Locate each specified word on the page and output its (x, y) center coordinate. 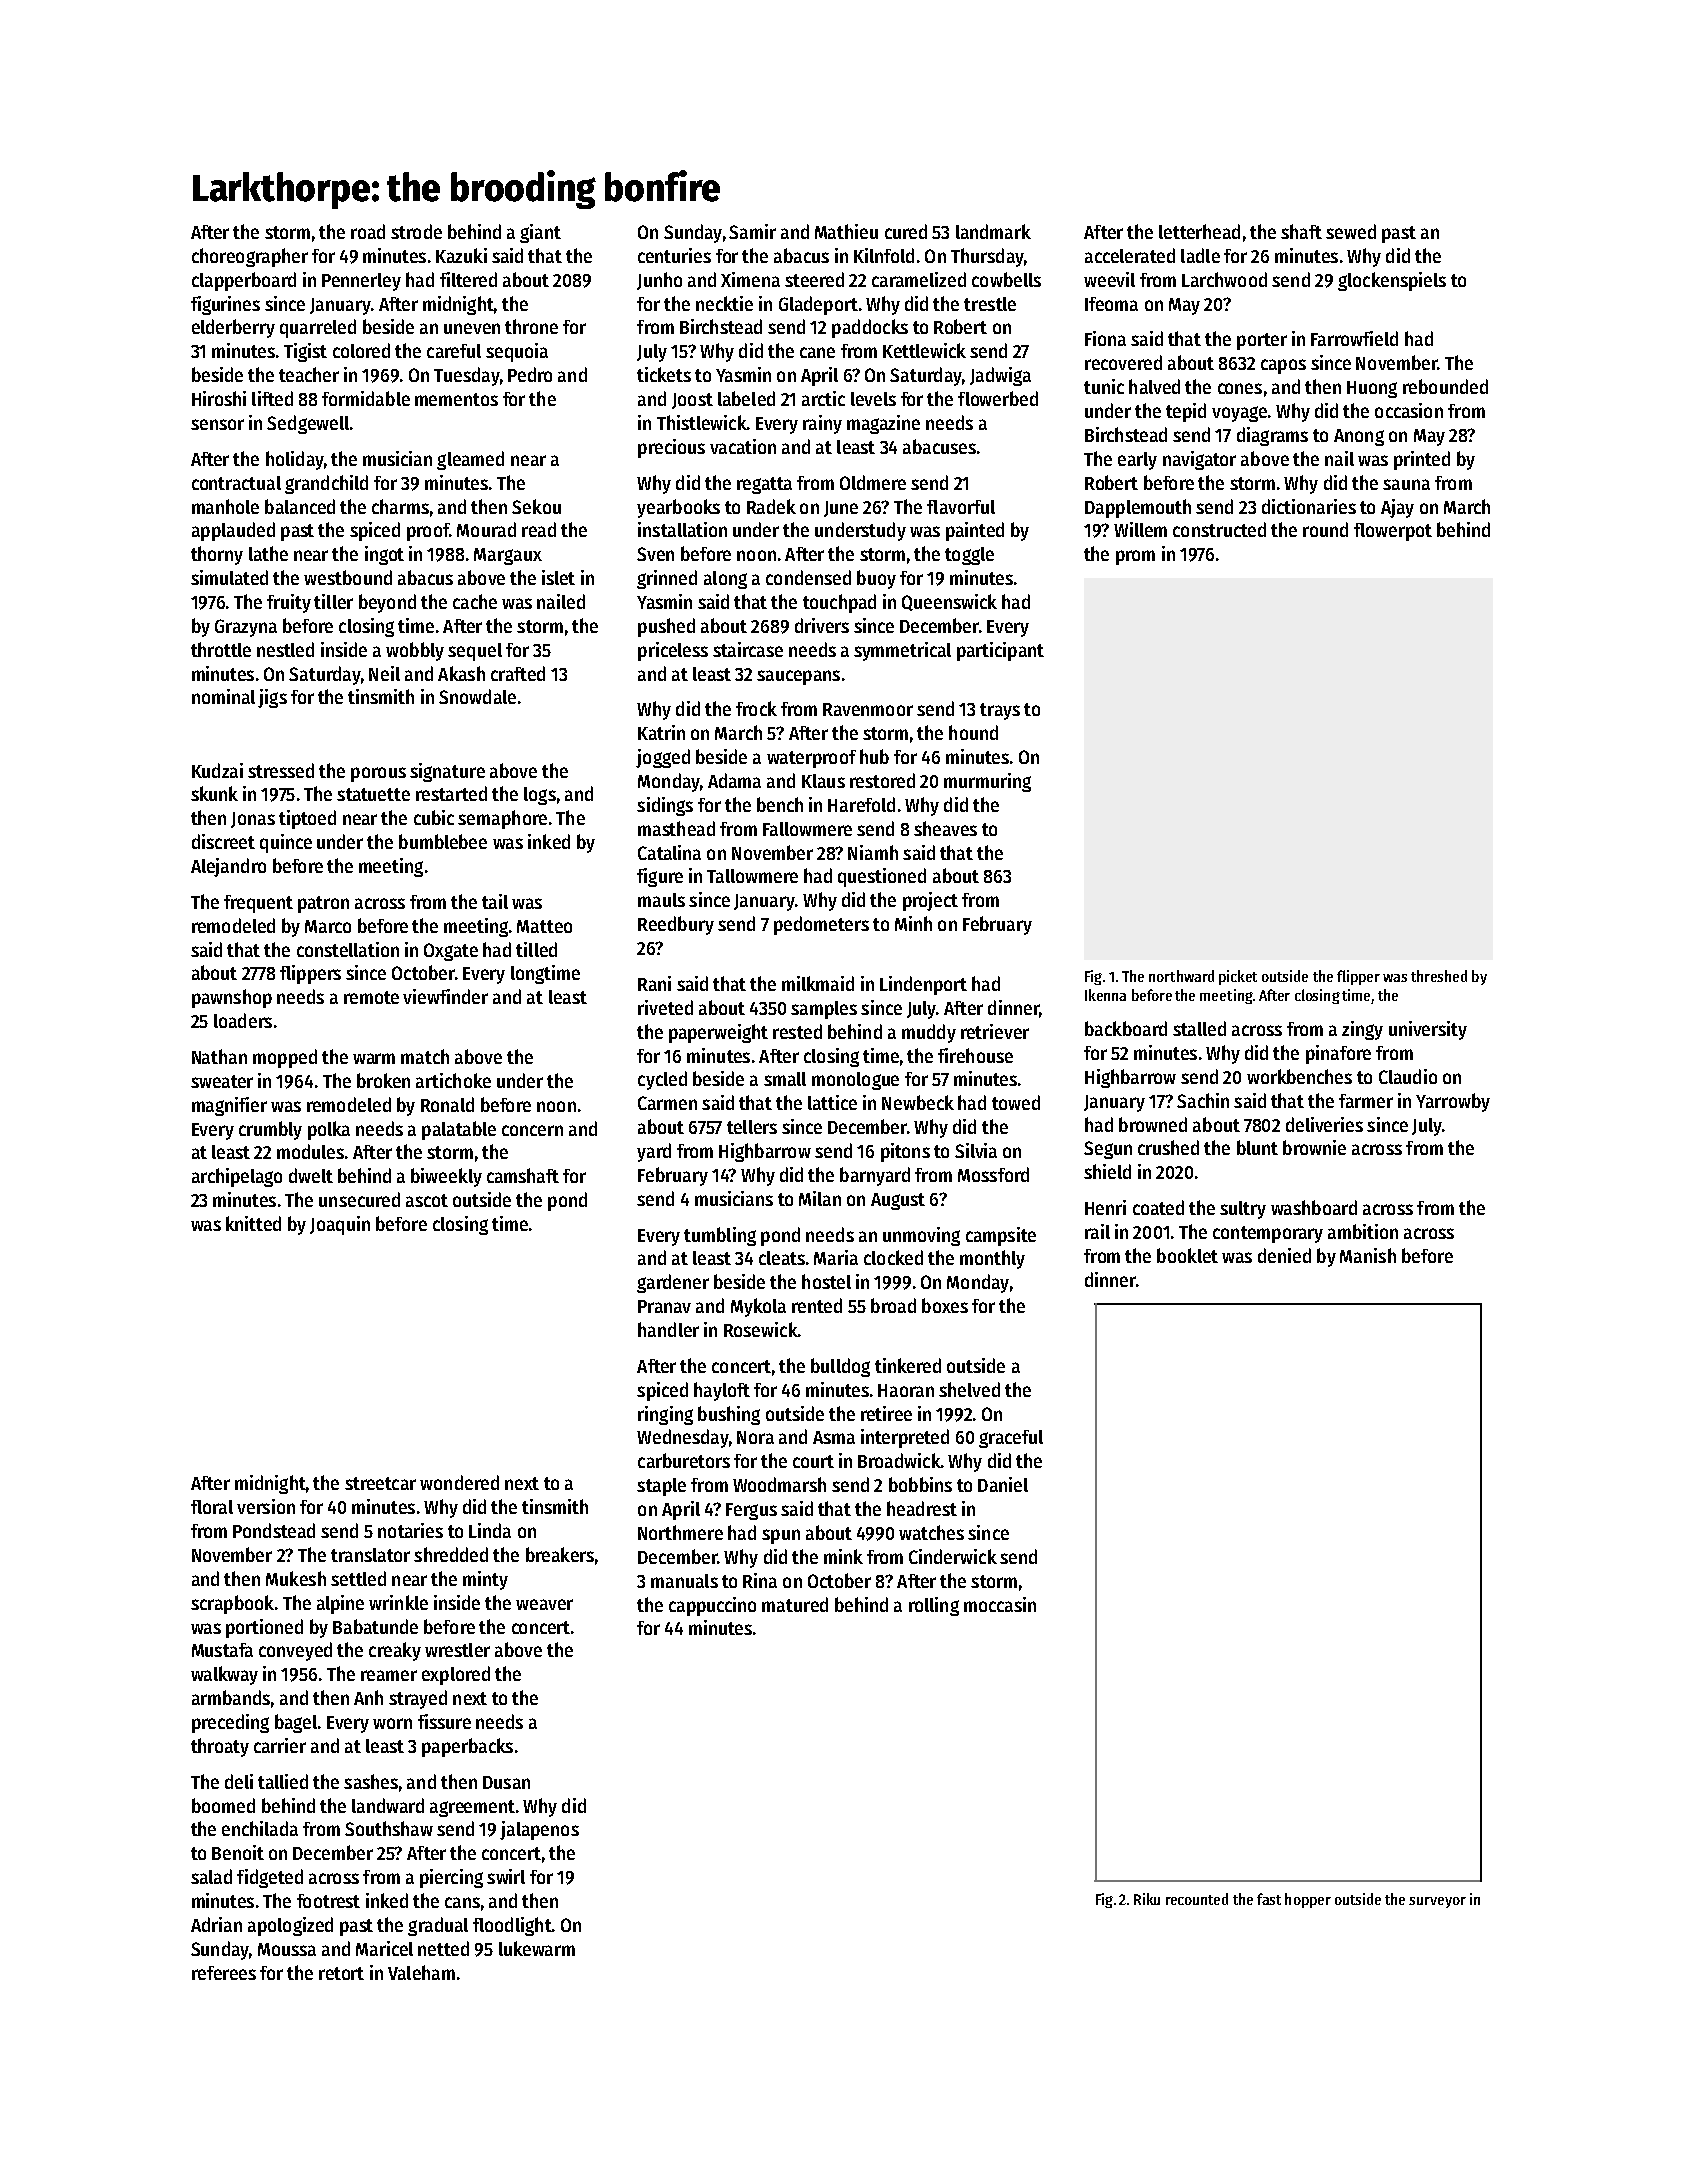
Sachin (1203, 1100)
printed (1422, 460)
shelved (969, 1389)
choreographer (250, 257)
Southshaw (389, 1828)
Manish (1368, 1255)
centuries (674, 255)
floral (212, 1507)
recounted (1197, 1899)
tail (495, 901)
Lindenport (923, 985)
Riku (1147, 1899)
